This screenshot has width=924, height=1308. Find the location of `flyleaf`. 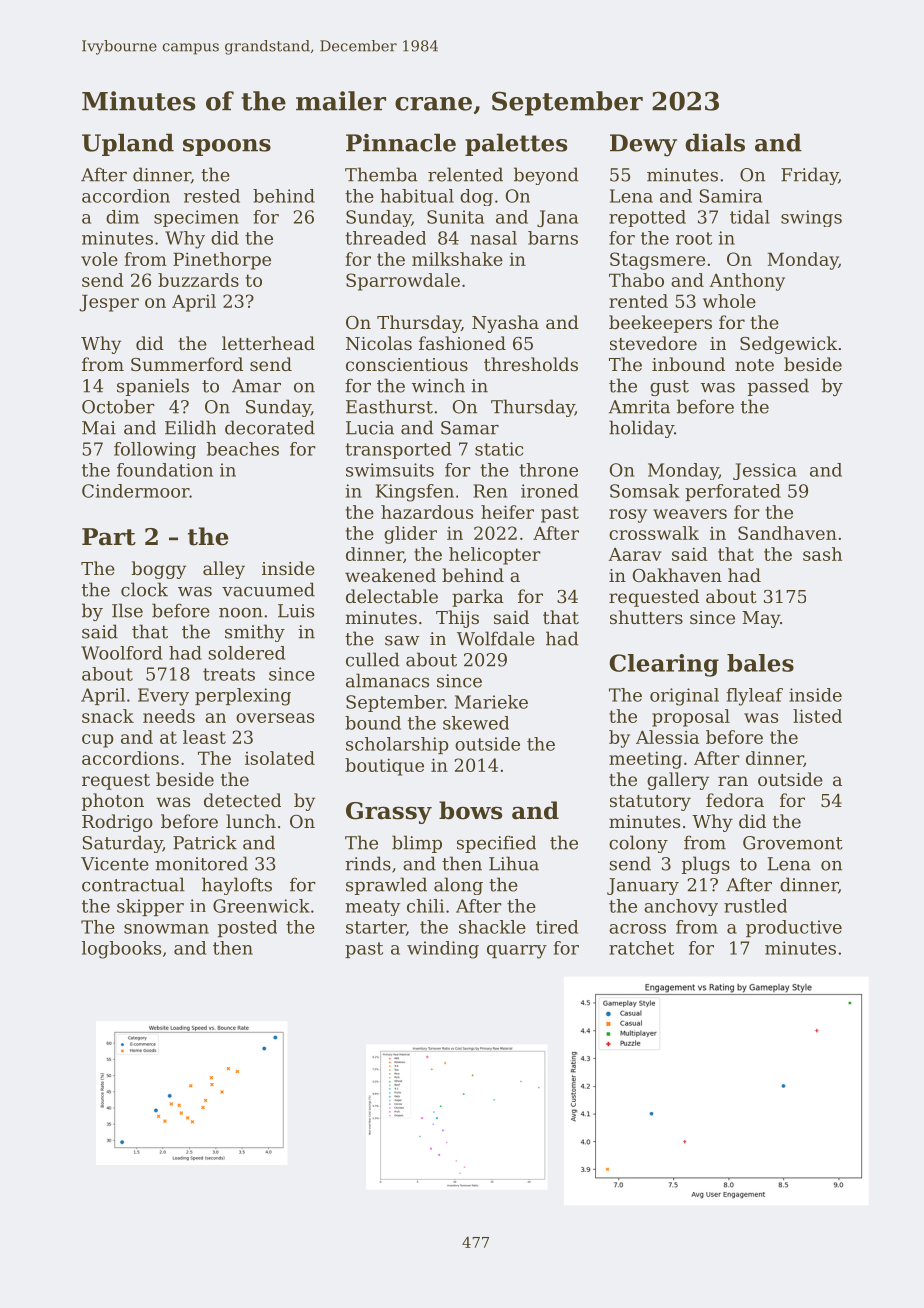

flyleaf is located at coordinates (754, 697).
